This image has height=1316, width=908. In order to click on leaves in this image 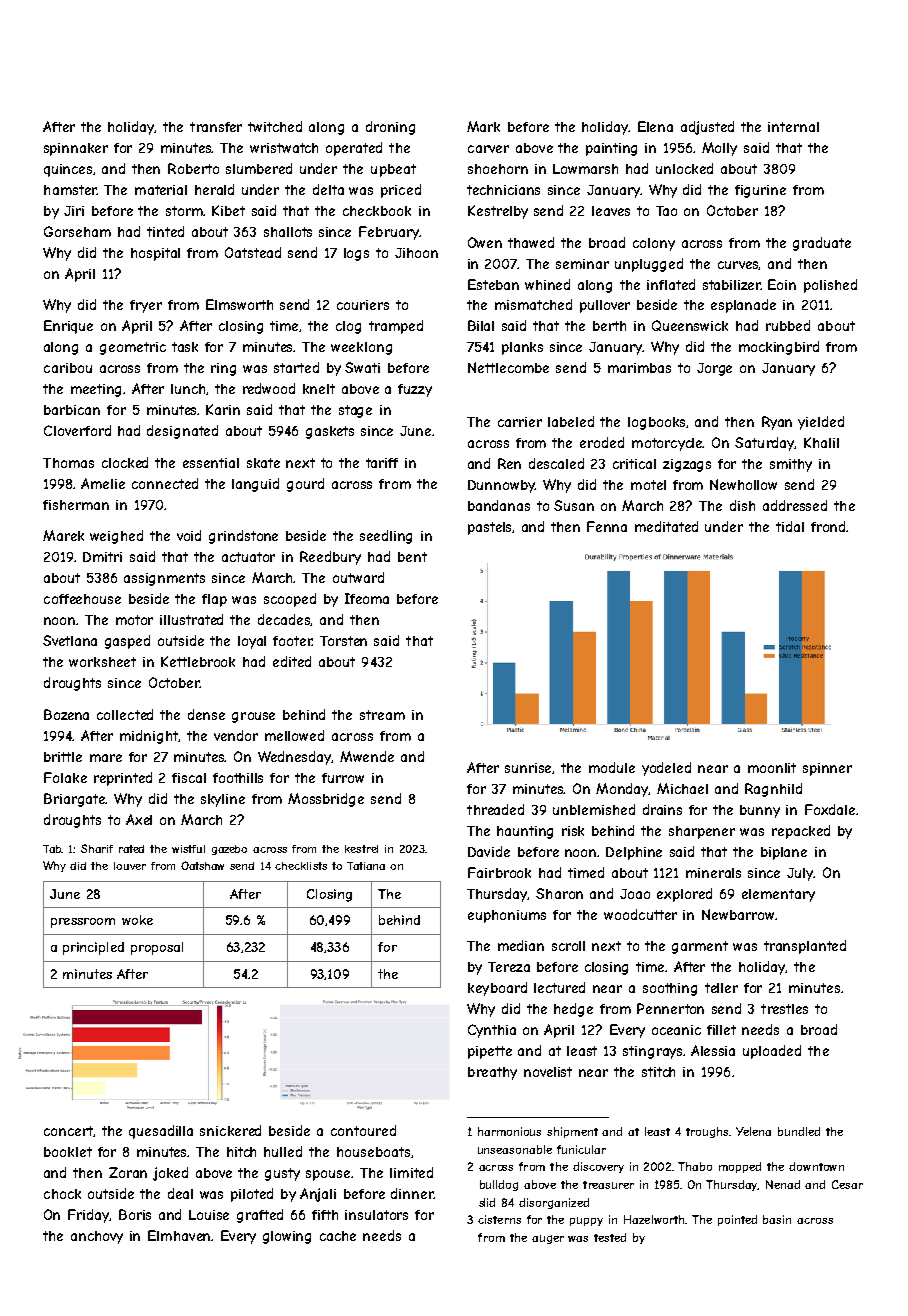, I will do `click(611, 211)`.
